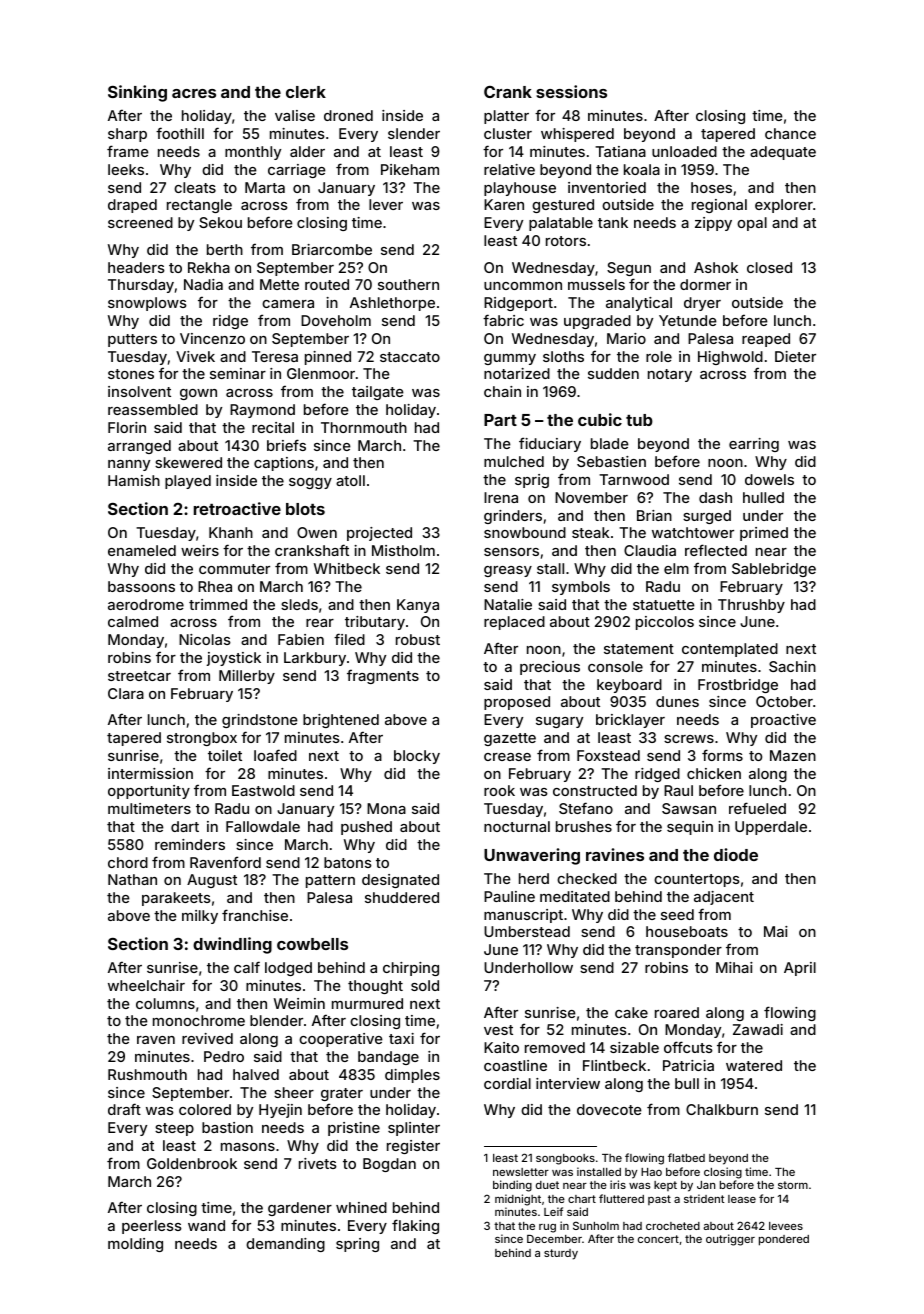  I want to click on wheelchair, so click(146, 985).
